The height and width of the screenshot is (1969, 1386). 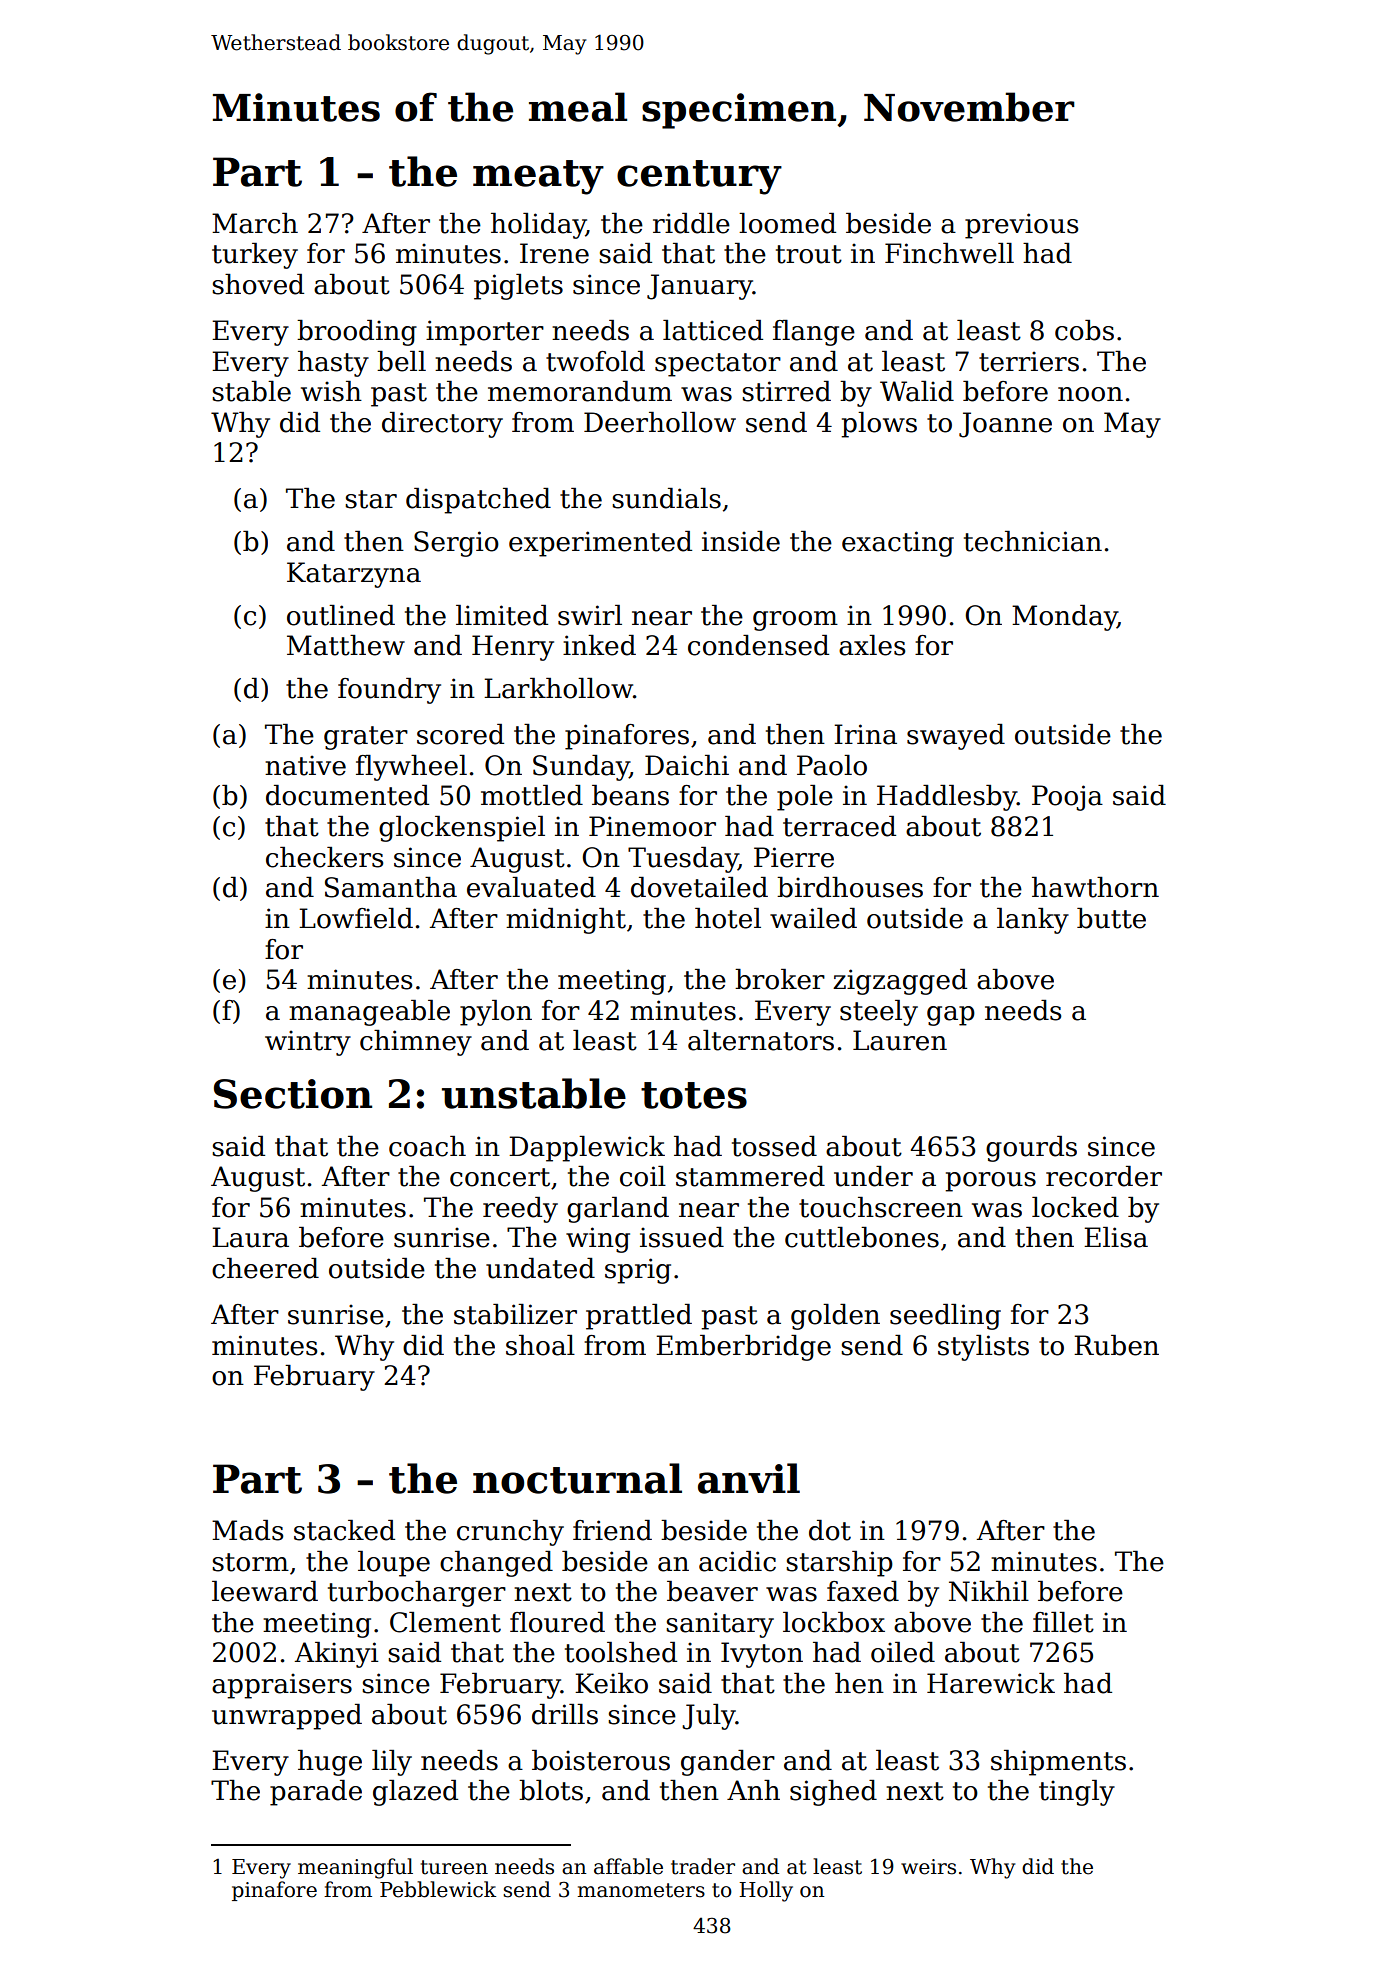 I want to click on Clement, so click(x=445, y=1622).
